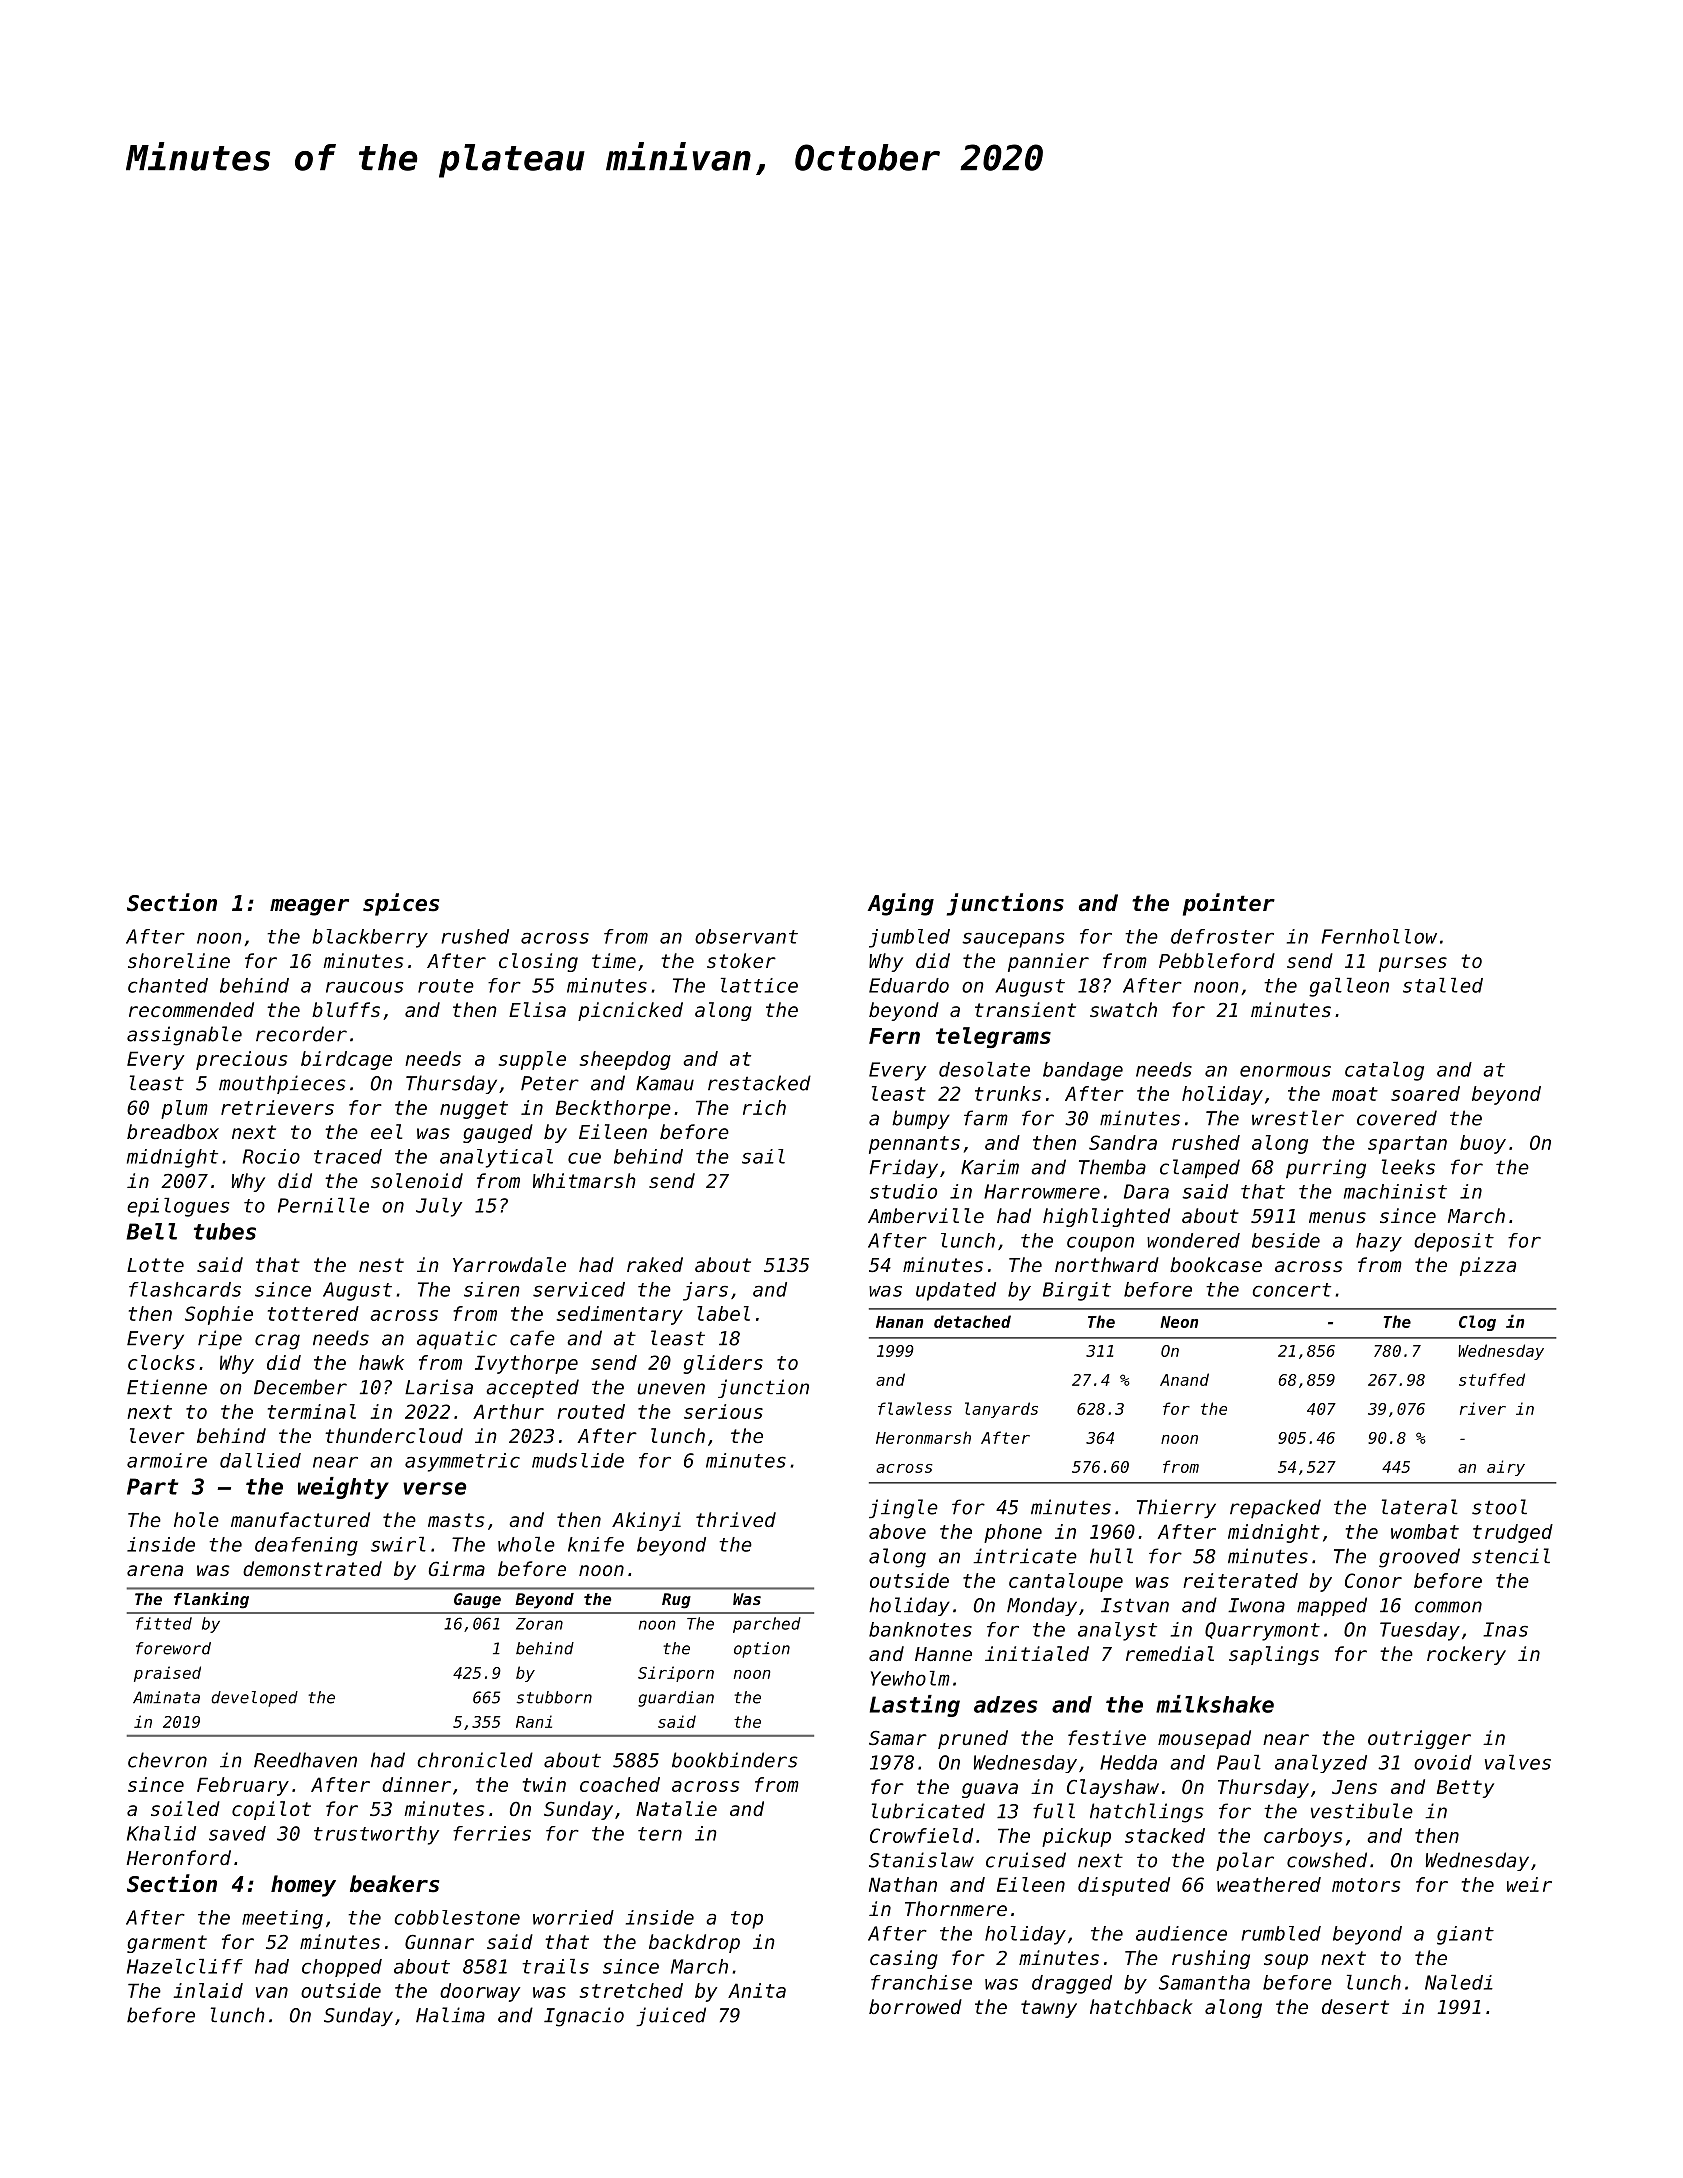  Describe the element at coordinates (915, 2006) in the page. I see `borrowed` at that location.
